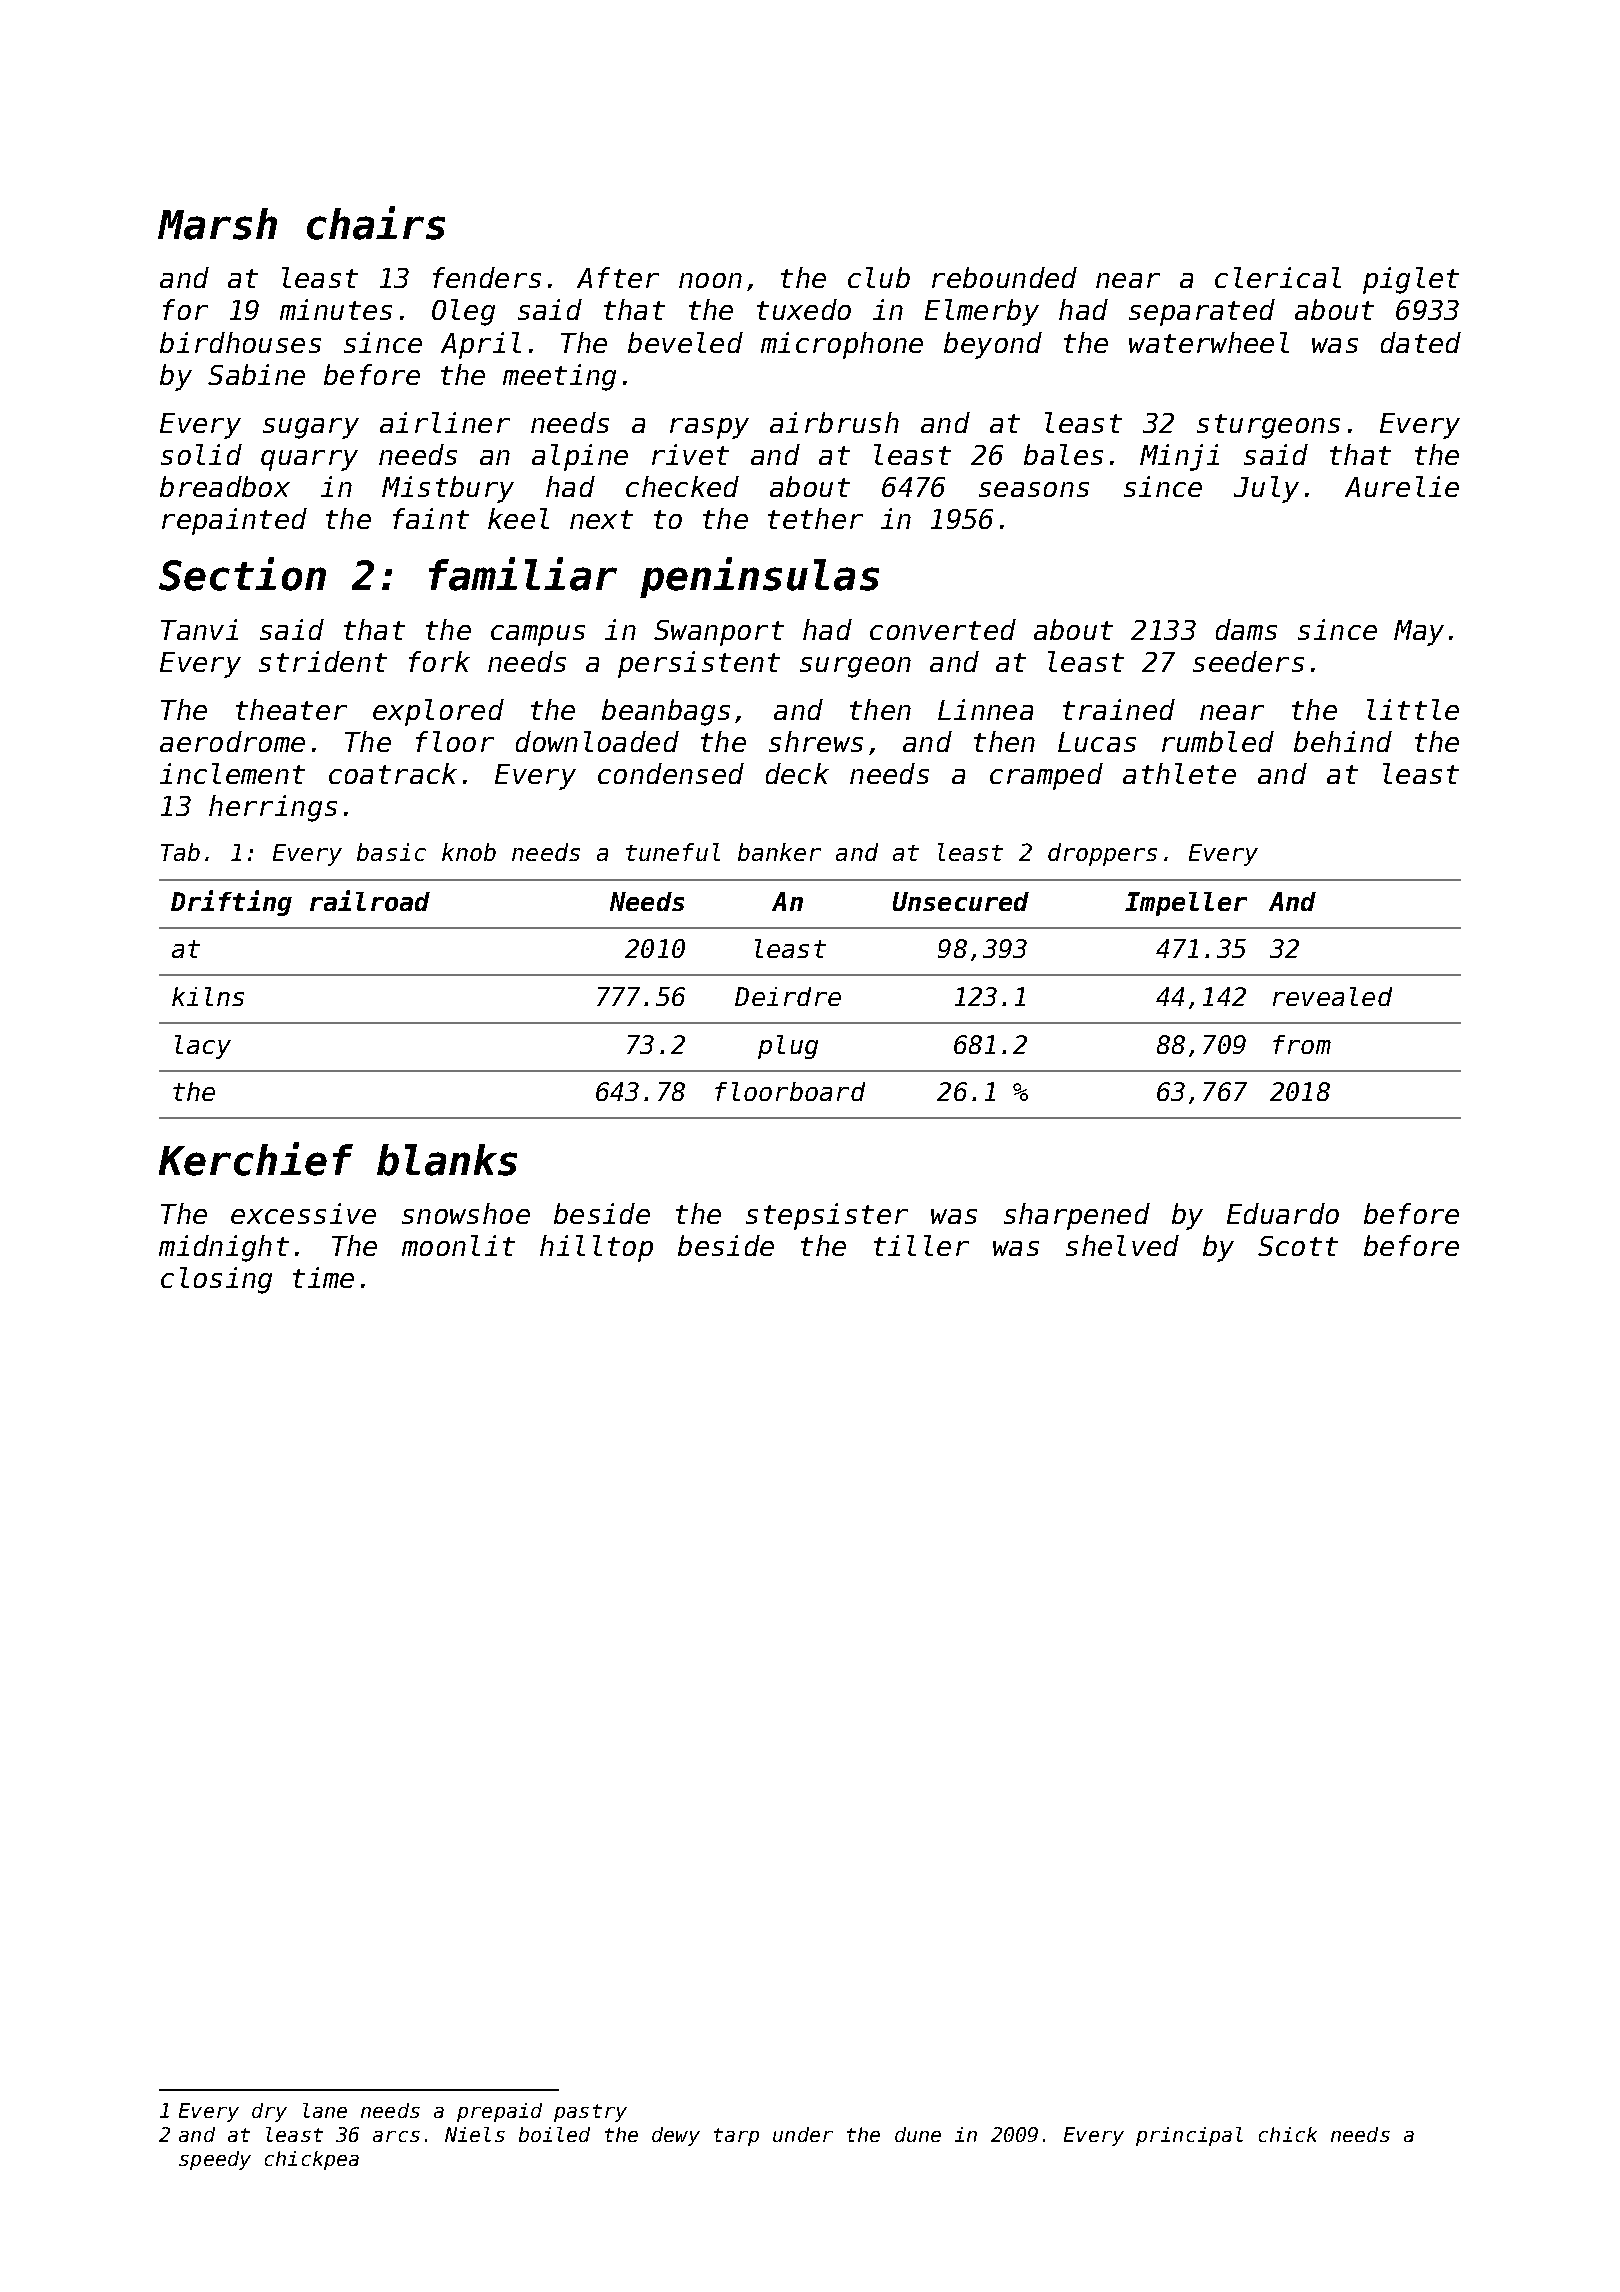 The height and width of the screenshot is (2292, 1620). What do you see at coordinates (216, 1280) in the screenshot?
I see `closing` at bounding box center [216, 1280].
